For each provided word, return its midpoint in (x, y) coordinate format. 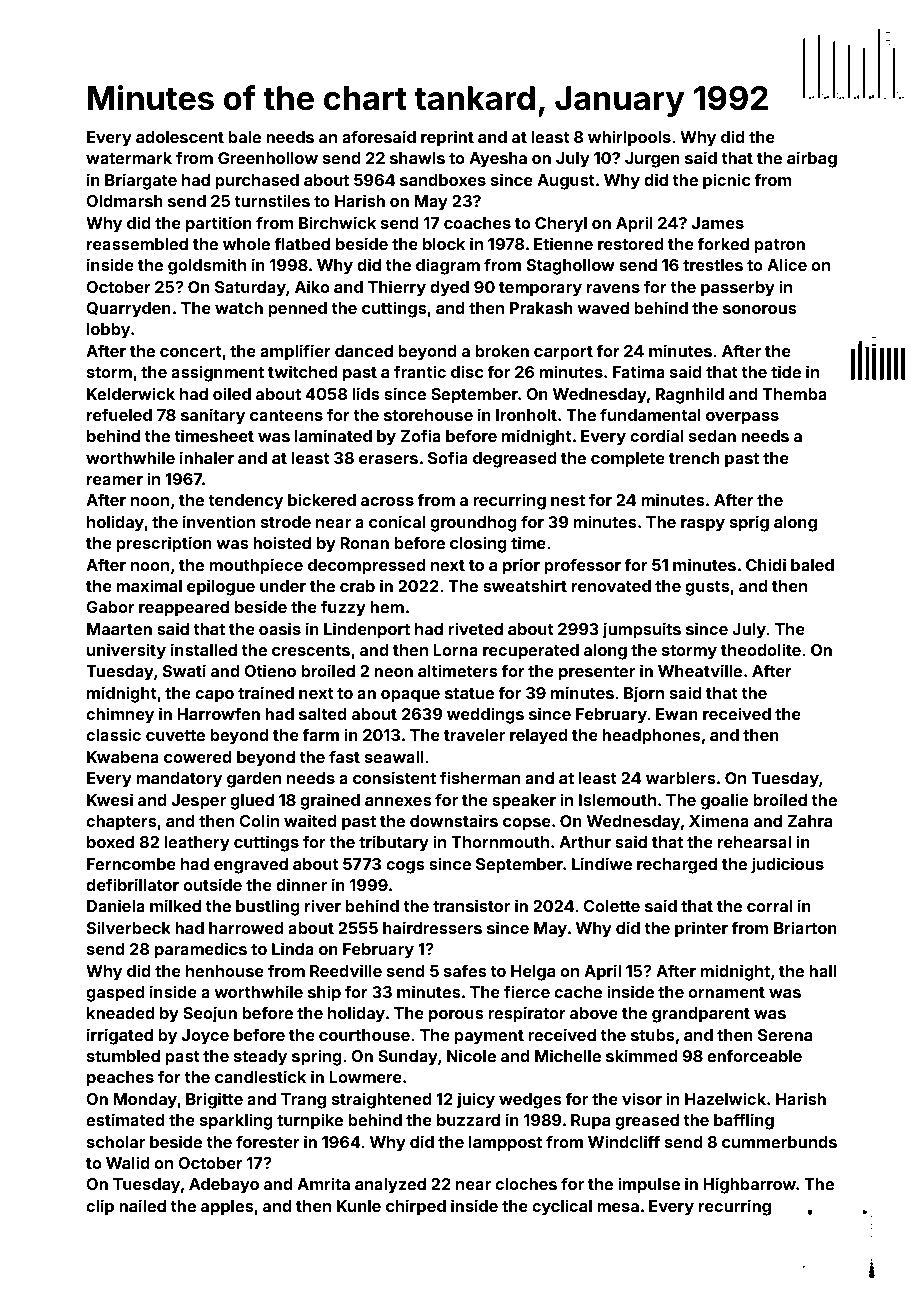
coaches (477, 223)
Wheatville (700, 670)
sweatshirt (525, 585)
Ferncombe (131, 864)
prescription (164, 544)
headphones (651, 737)
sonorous (760, 309)
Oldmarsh (124, 201)
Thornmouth (500, 842)
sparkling (236, 1121)
